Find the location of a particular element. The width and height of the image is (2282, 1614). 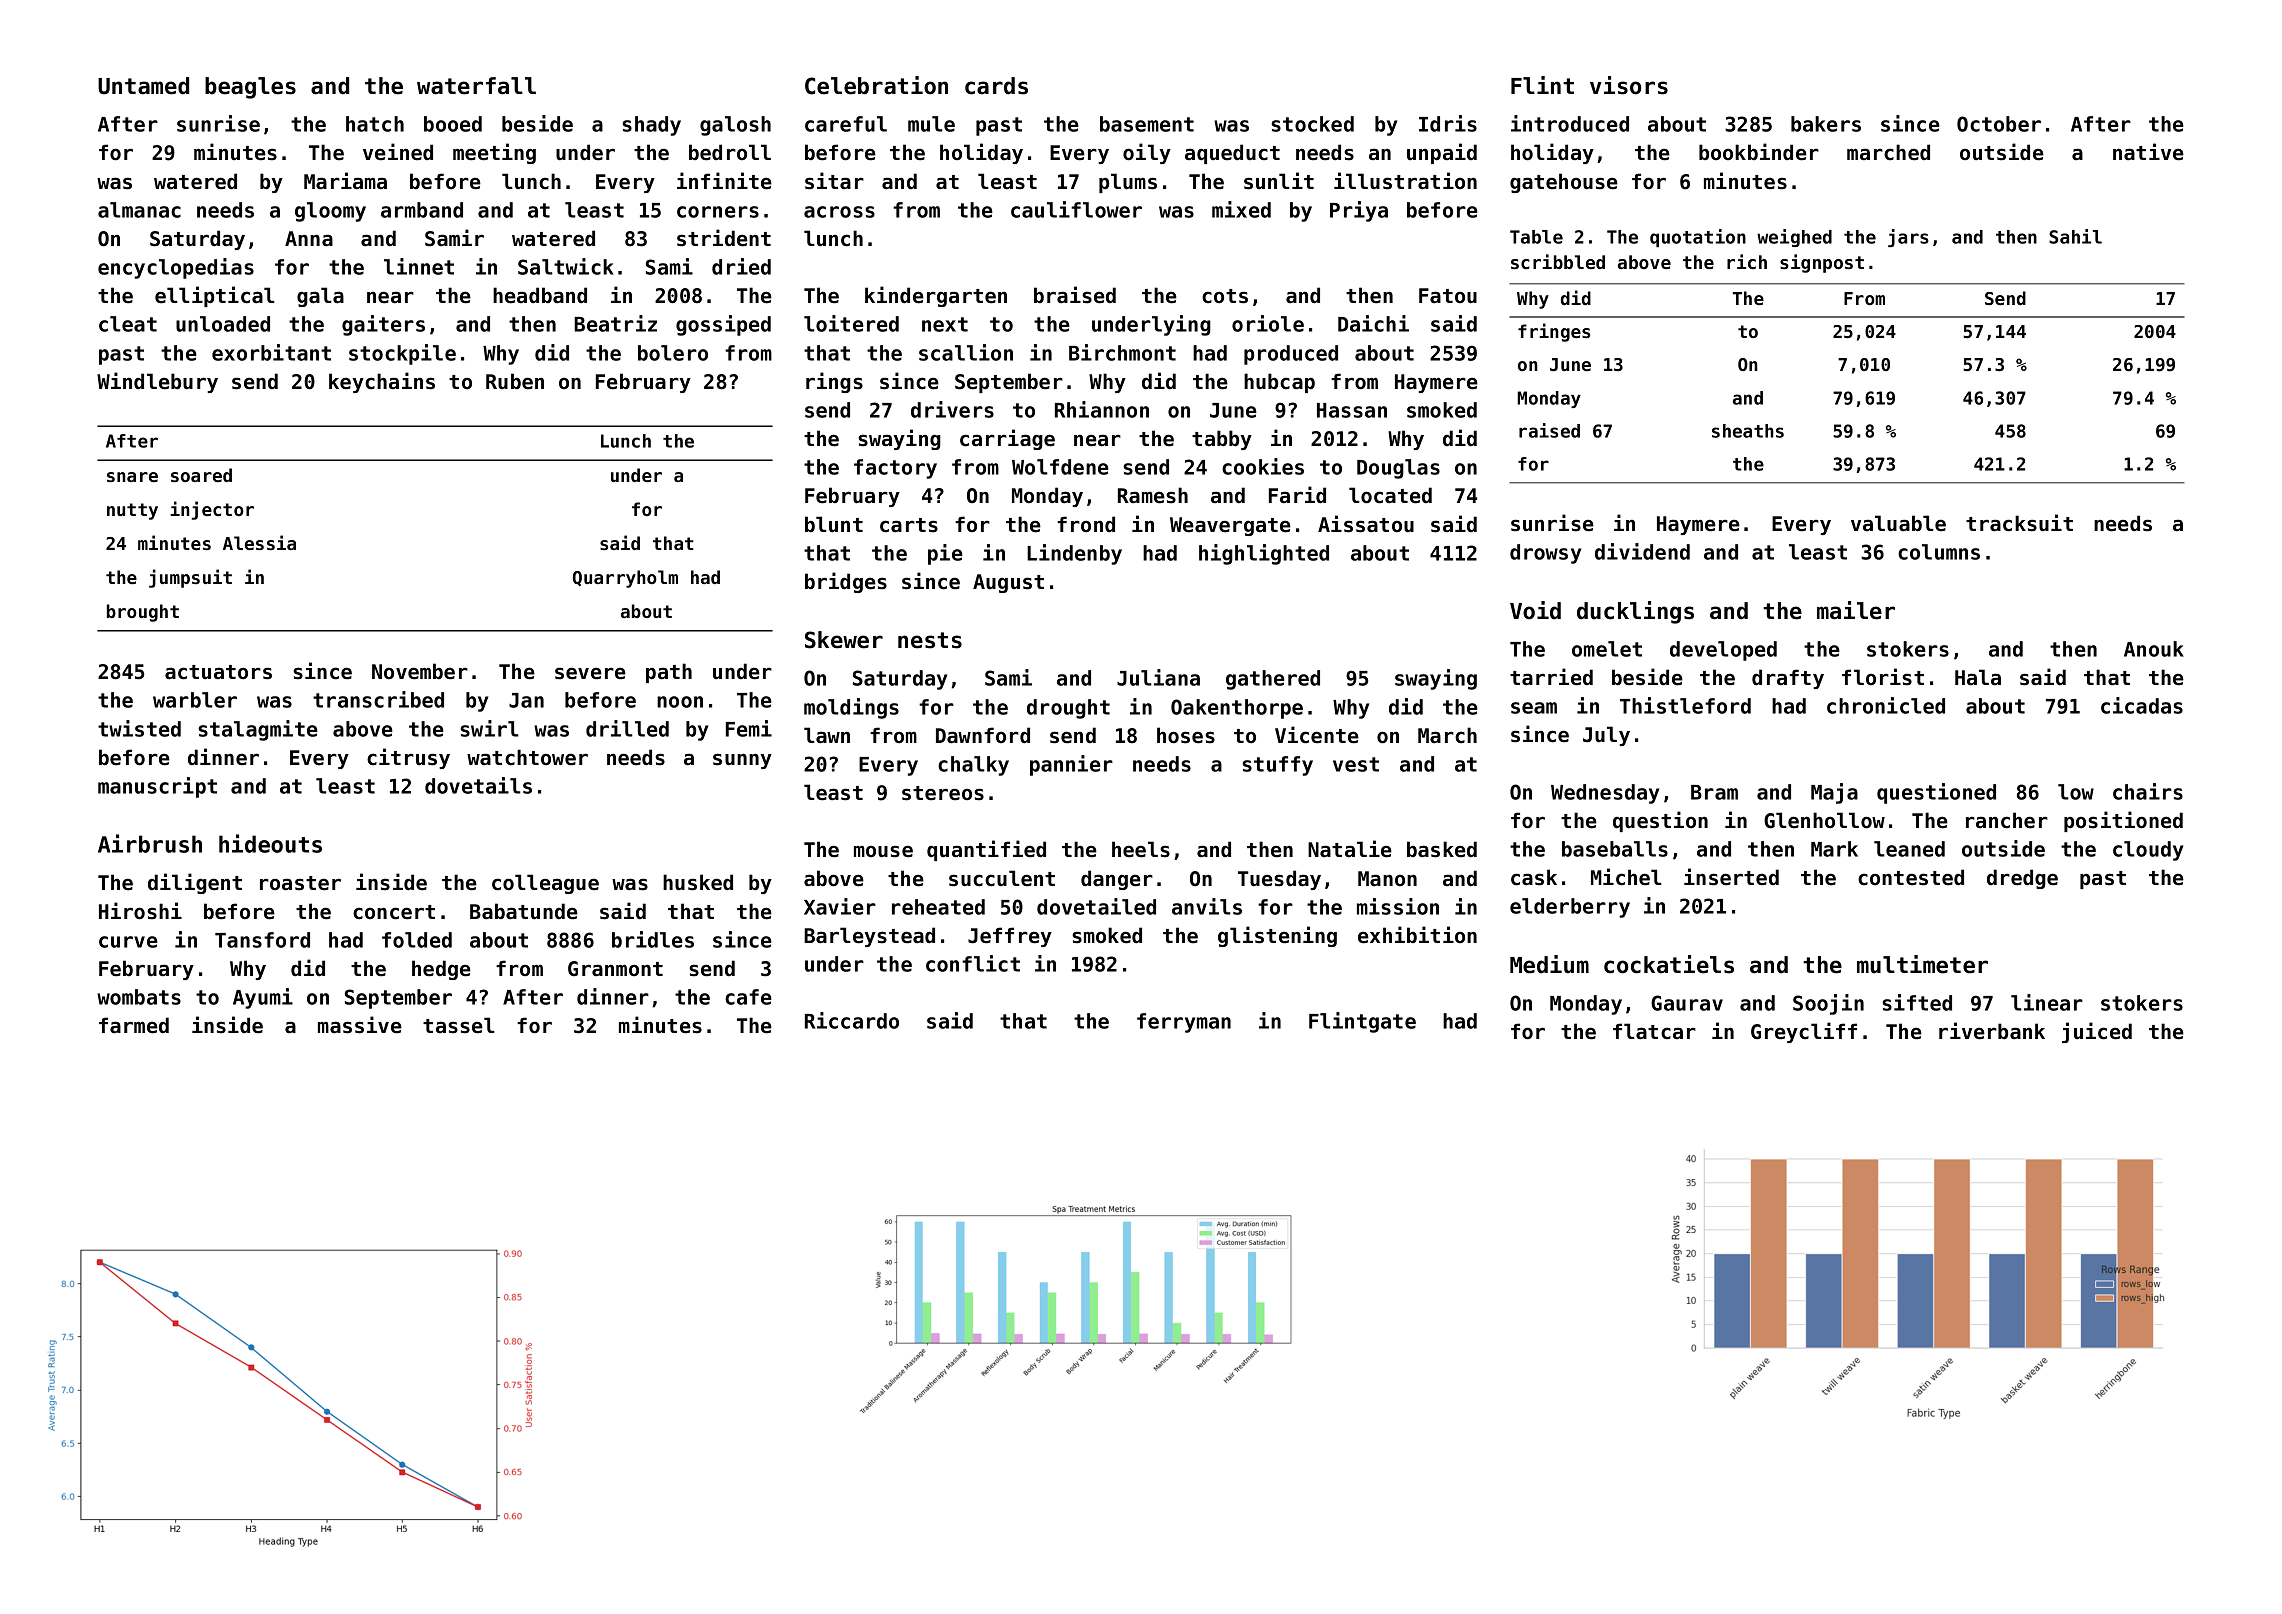

pie is located at coordinates (945, 554).
